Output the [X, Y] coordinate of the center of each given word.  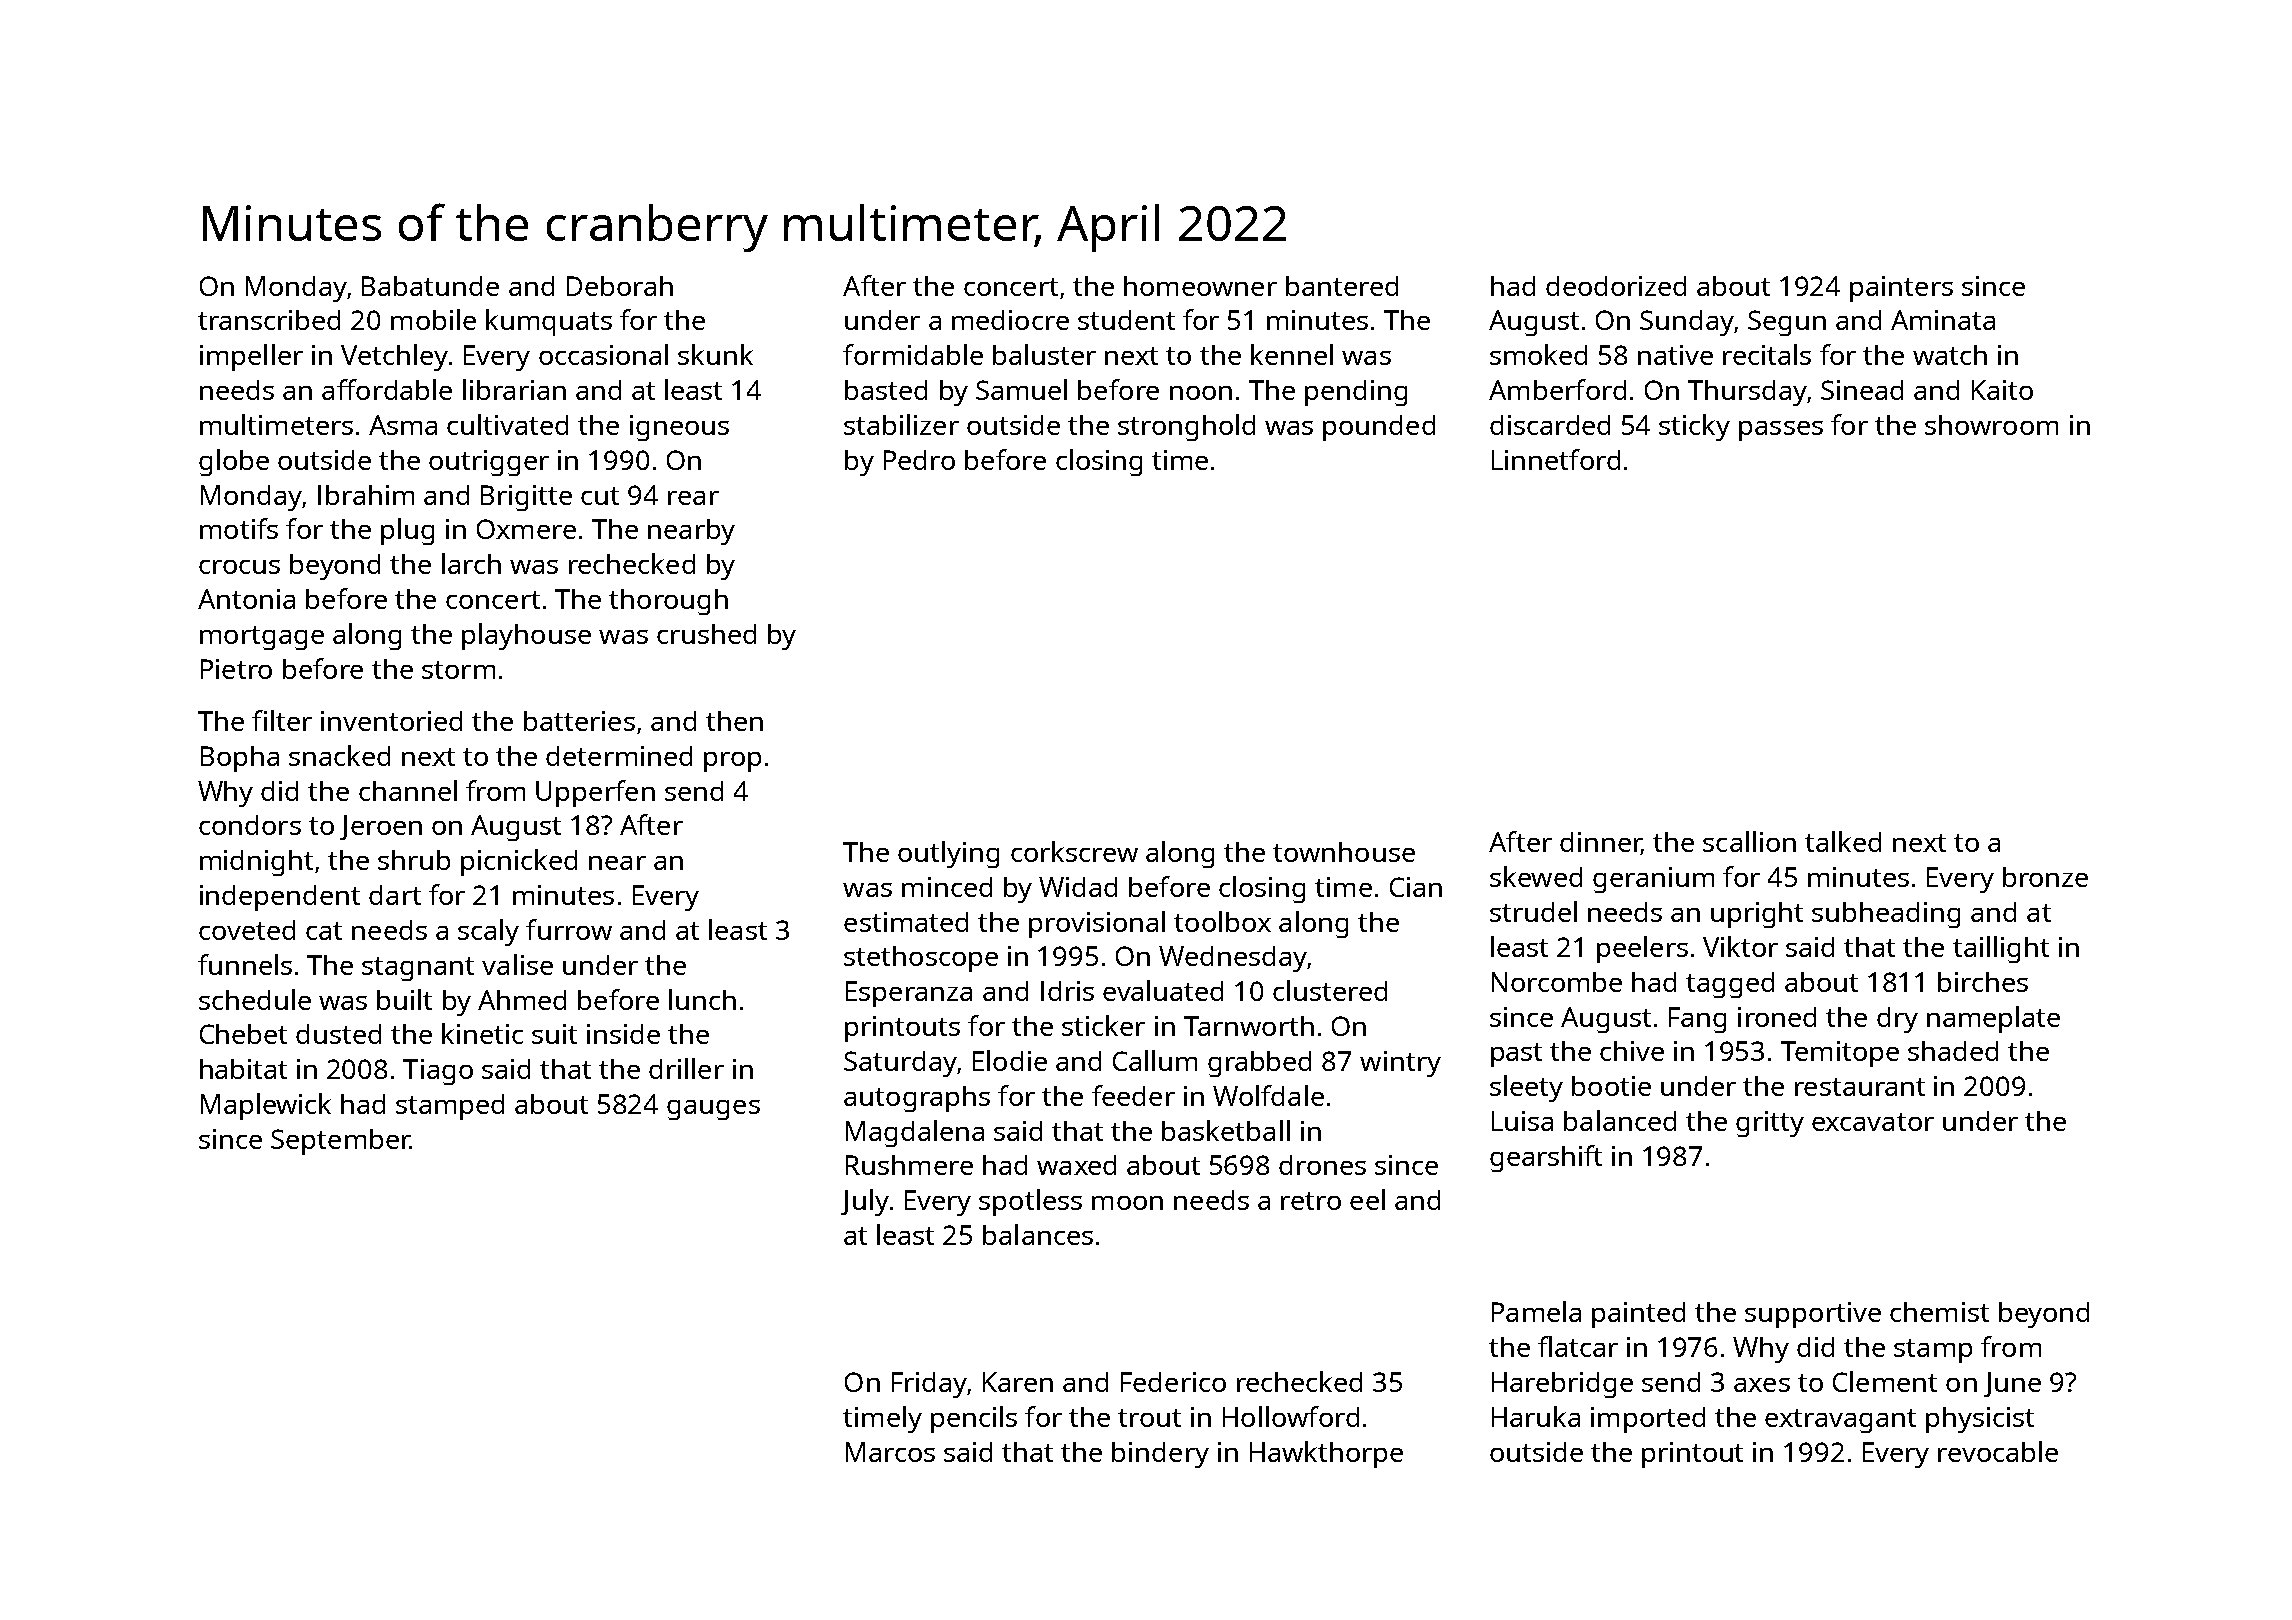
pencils [974, 1419]
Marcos [890, 1452]
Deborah [620, 286]
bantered [1342, 286]
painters [1901, 289]
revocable [1998, 1451]
